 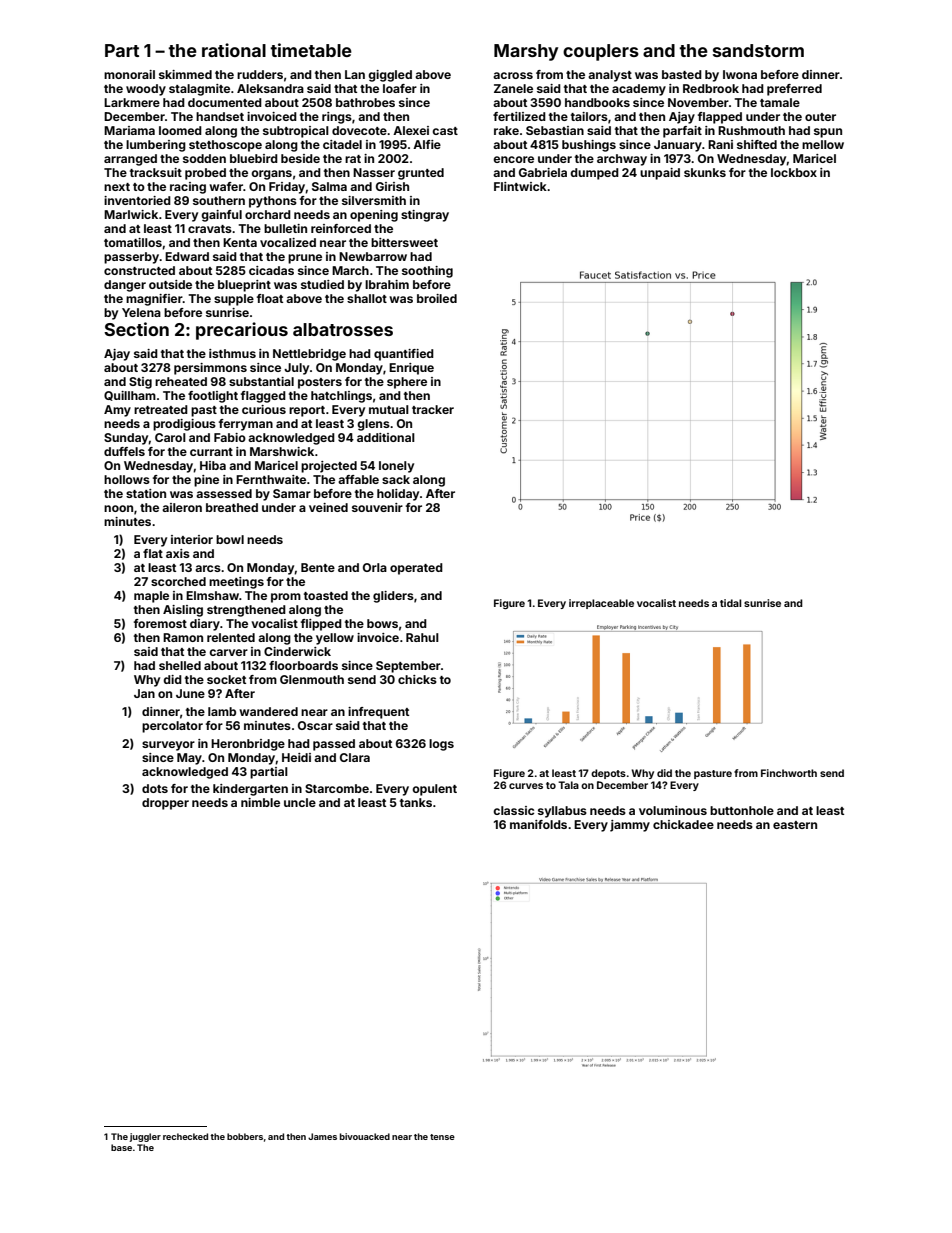 I want to click on bobbers, so click(x=245, y=1136).
